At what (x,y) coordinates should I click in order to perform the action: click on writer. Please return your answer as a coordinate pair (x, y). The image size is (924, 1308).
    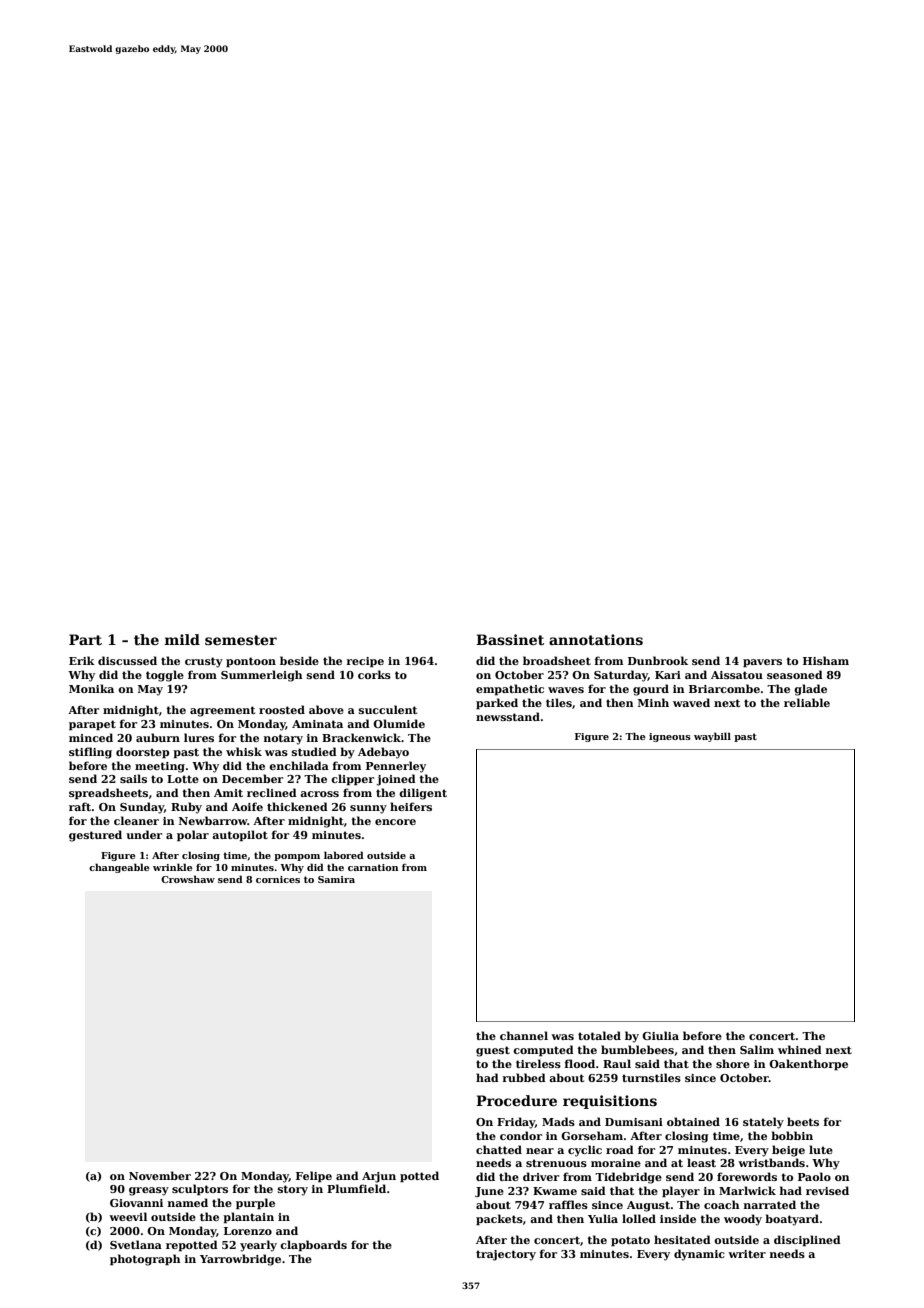
    Looking at the image, I should click on (747, 1254).
